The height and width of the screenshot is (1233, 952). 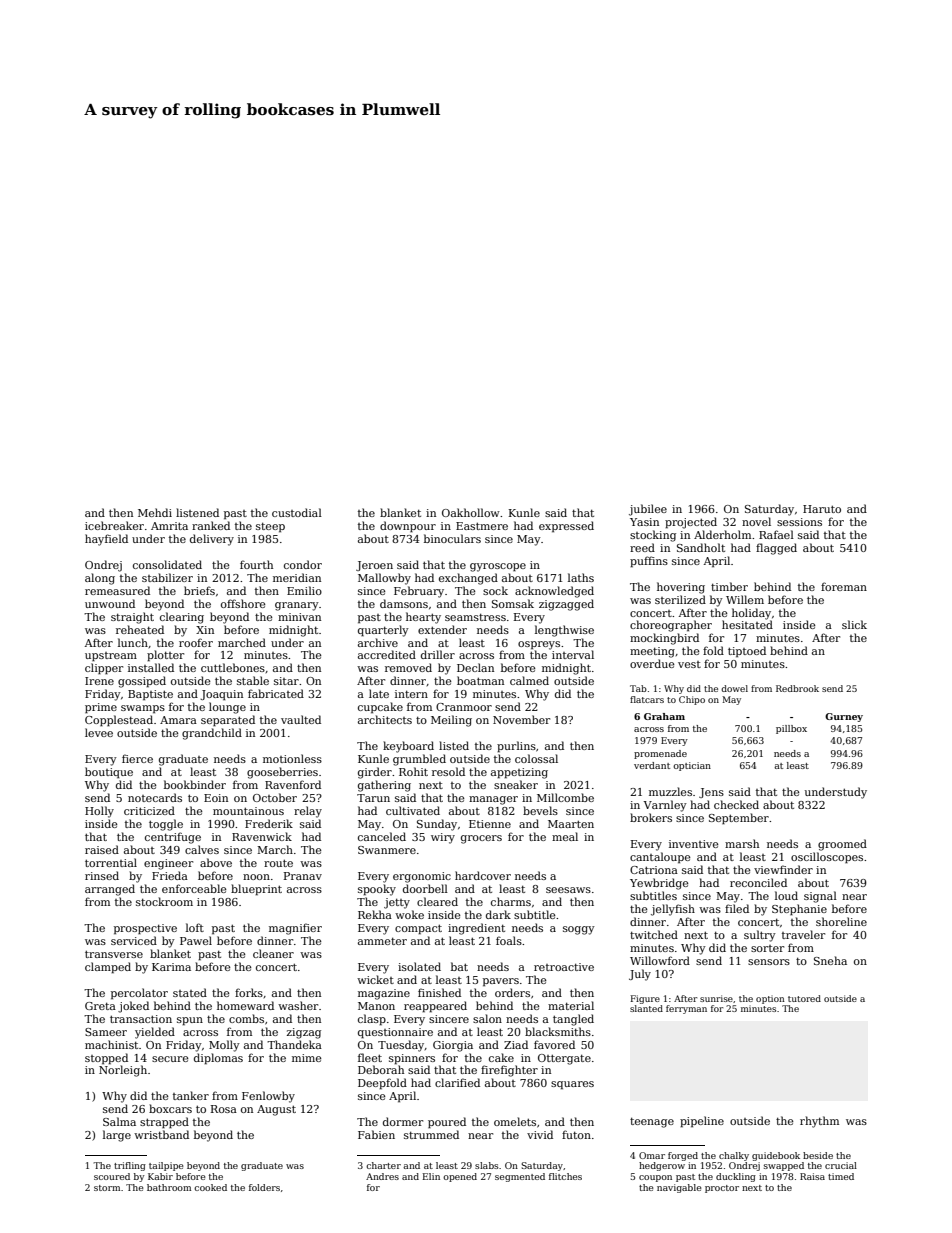 What do you see at coordinates (155, 512) in the screenshot?
I see `Mehdi` at bounding box center [155, 512].
